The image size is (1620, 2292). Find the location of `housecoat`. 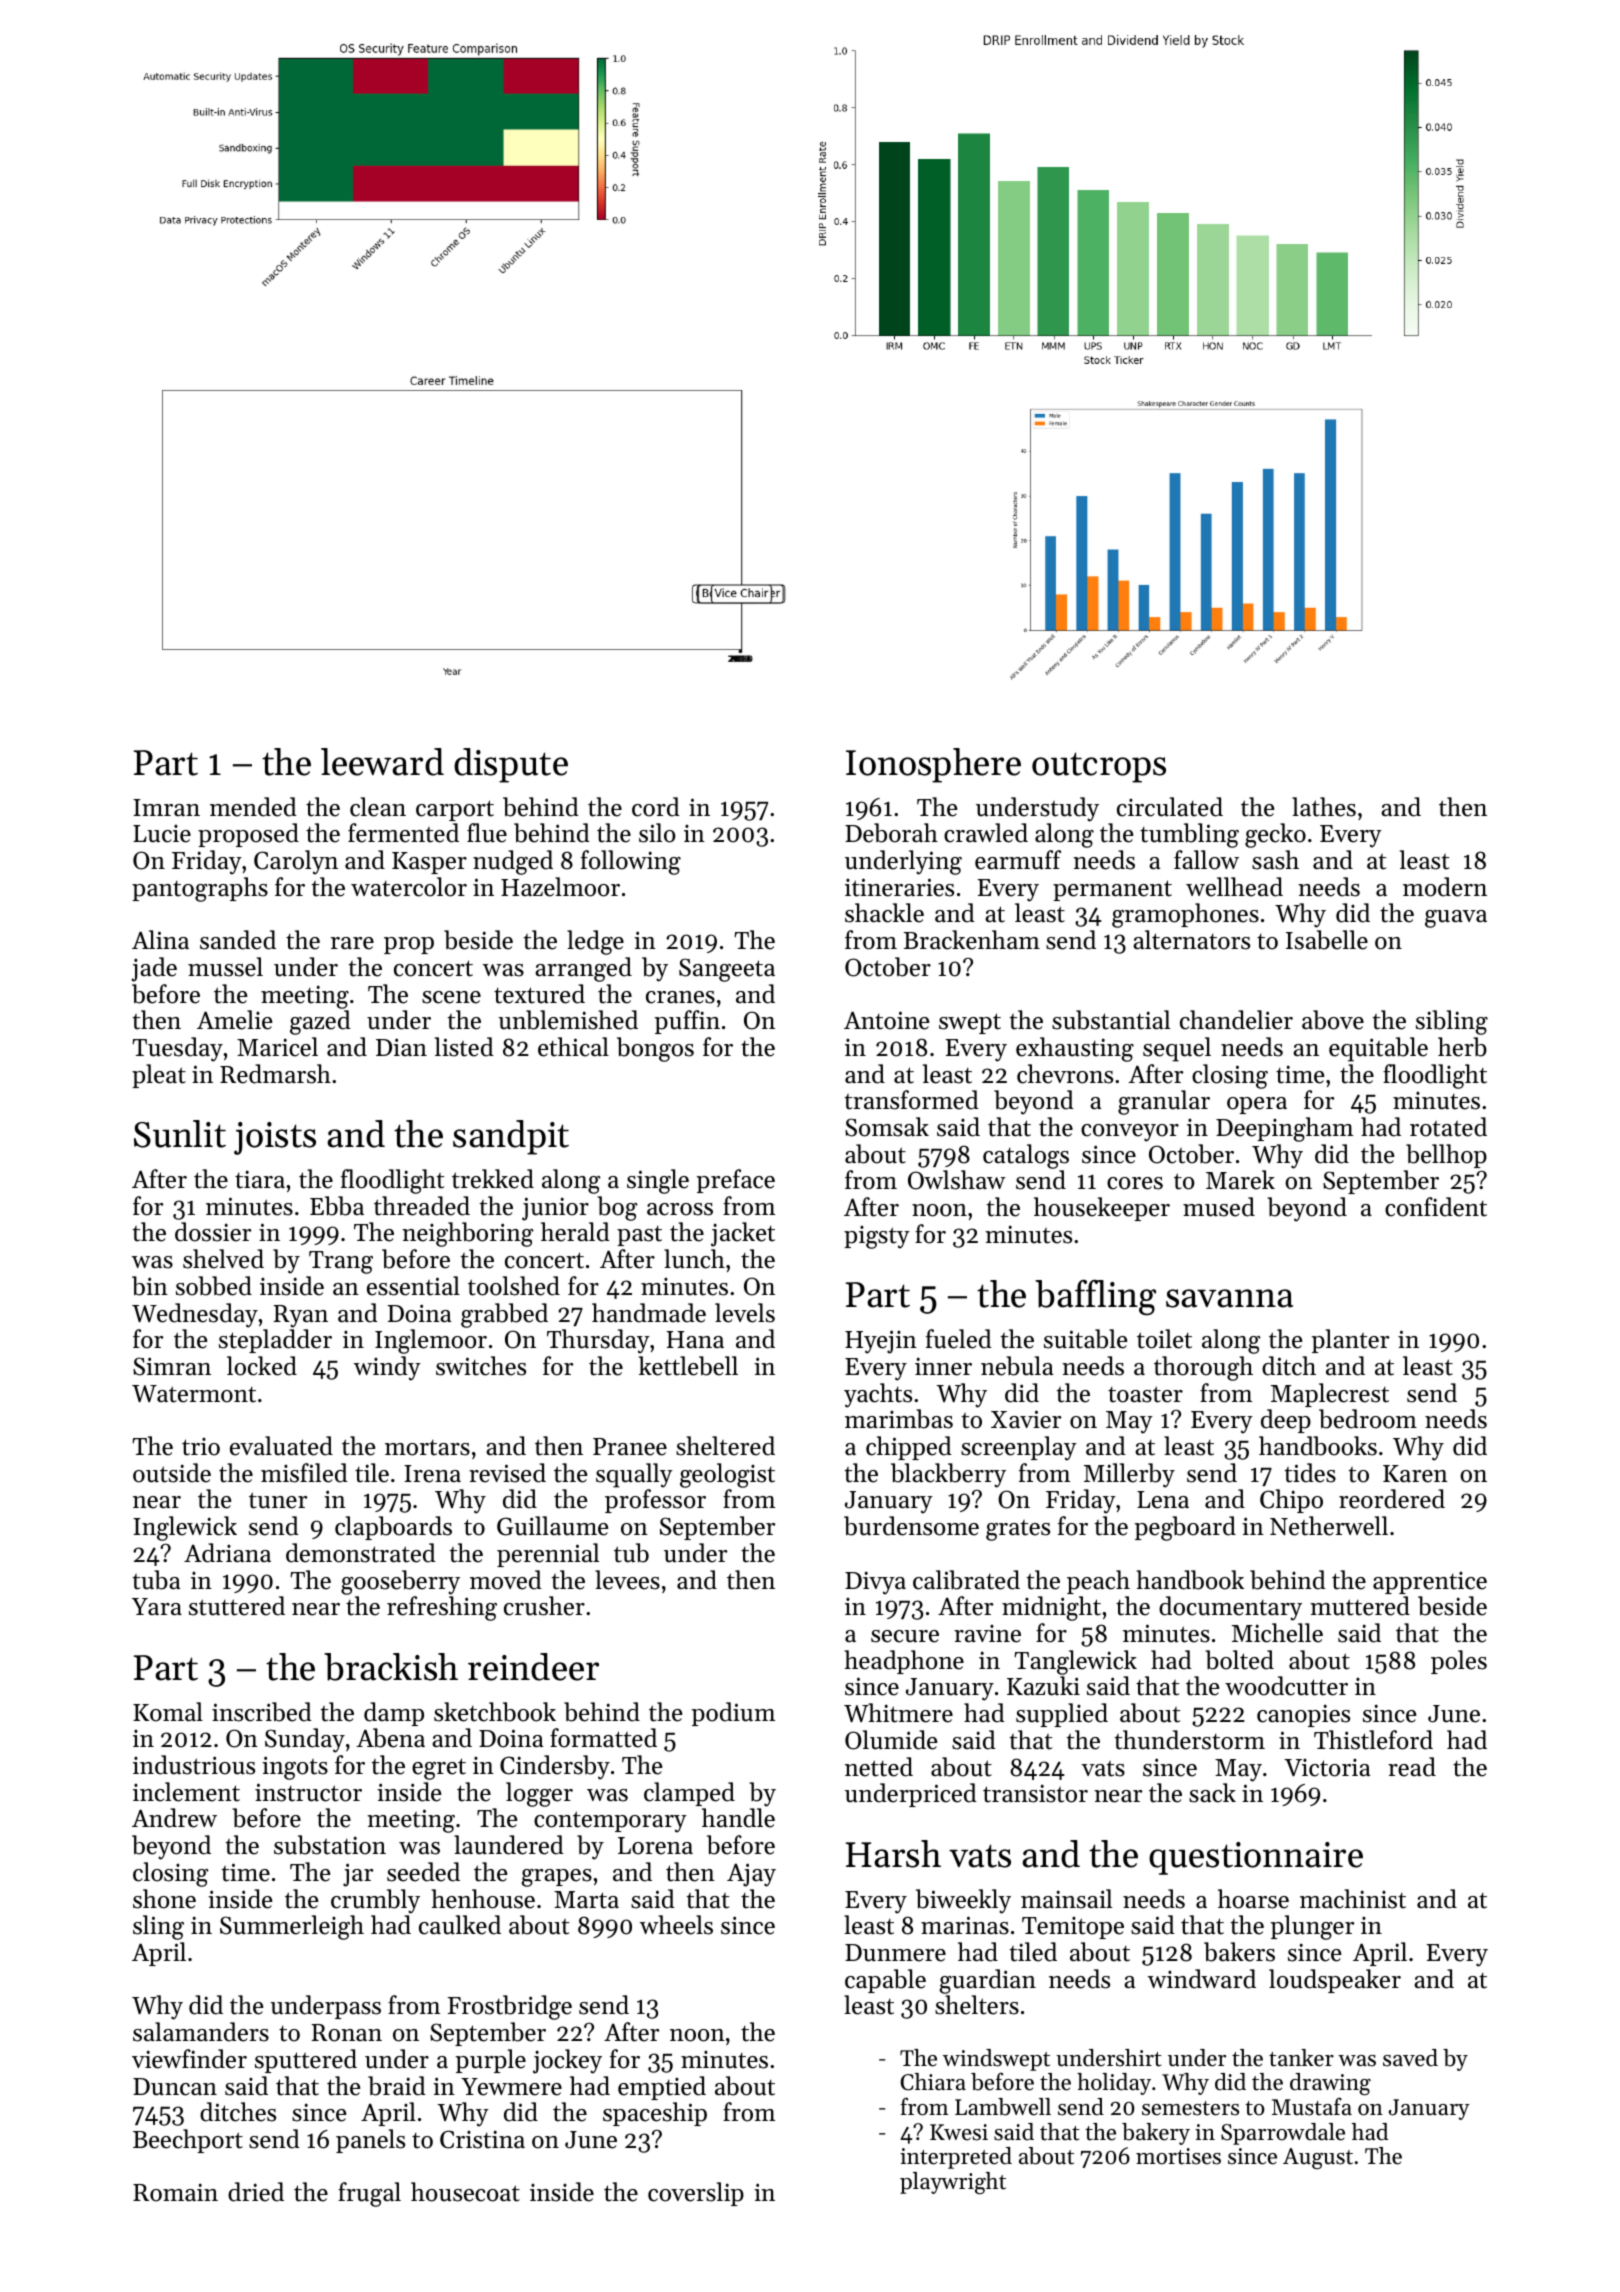

housecoat is located at coordinates (465, 2192).
